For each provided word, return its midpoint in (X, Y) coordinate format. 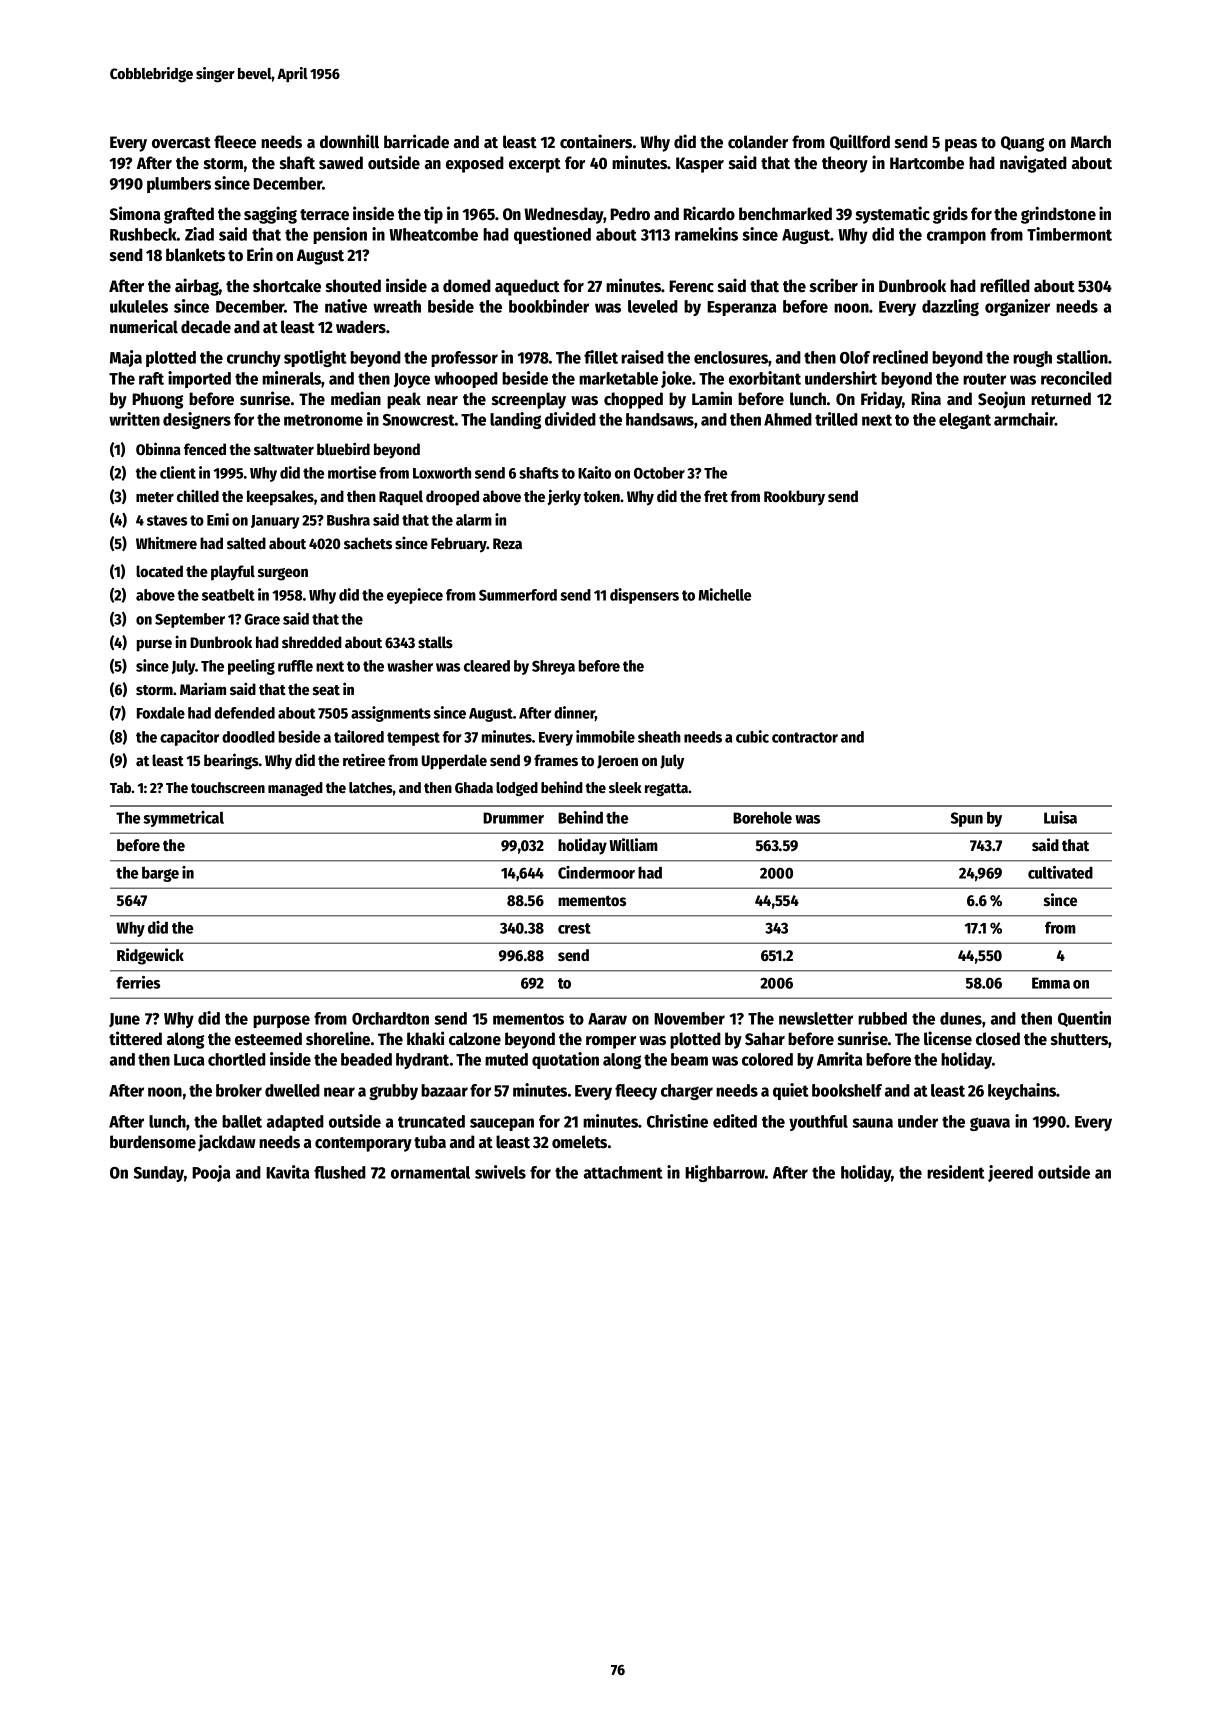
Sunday (159, 1174)
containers (596, 141)
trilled (836, 419)
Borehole (762, 817)
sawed (341, 163)
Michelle (725, 594)
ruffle (295, 666)
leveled (653, 306)
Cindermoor (596, 872)
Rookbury (794, 497)
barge (160, 874)
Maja (126, 358)
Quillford (860, 142)
